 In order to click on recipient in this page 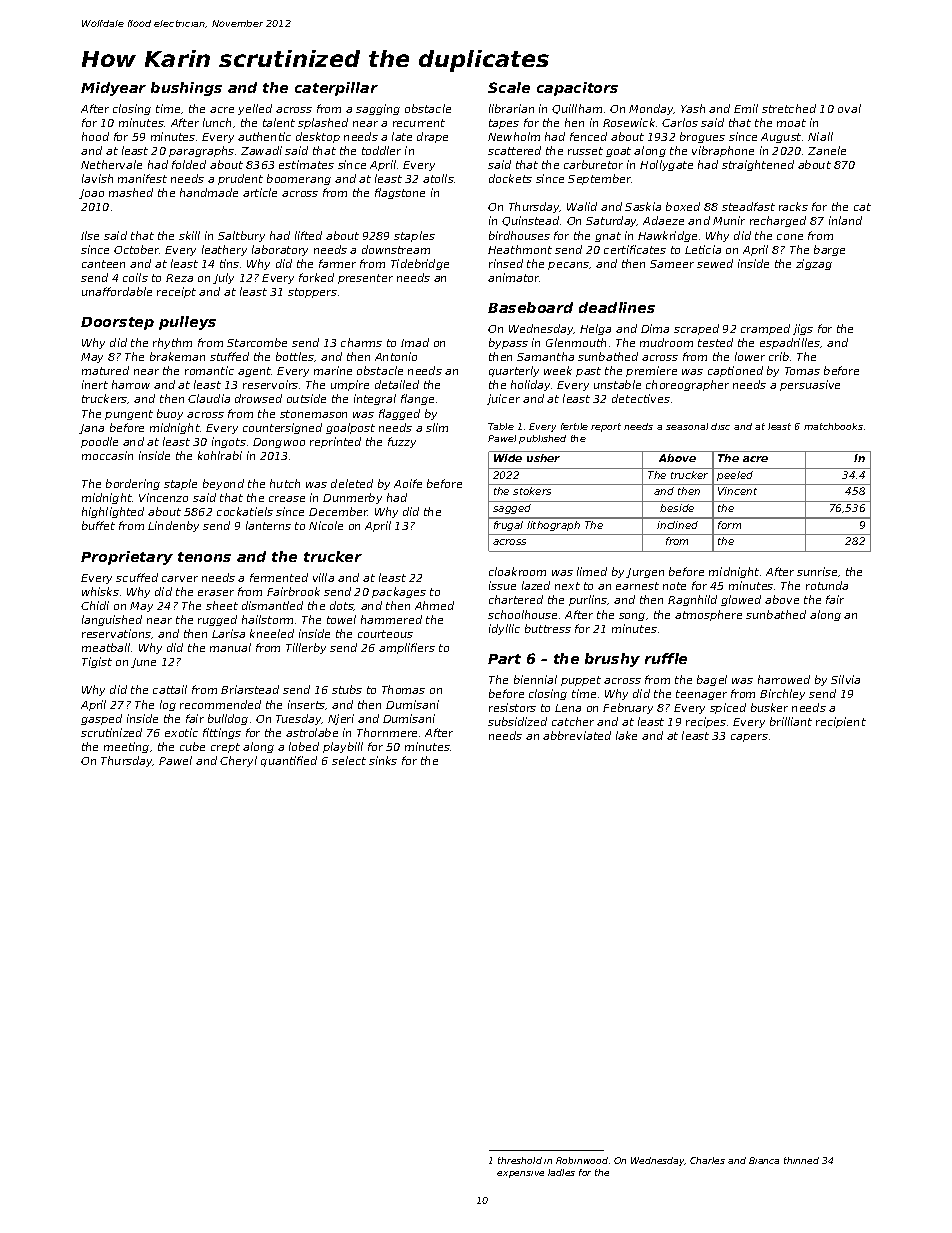, I will do `click(841, 722)`.
